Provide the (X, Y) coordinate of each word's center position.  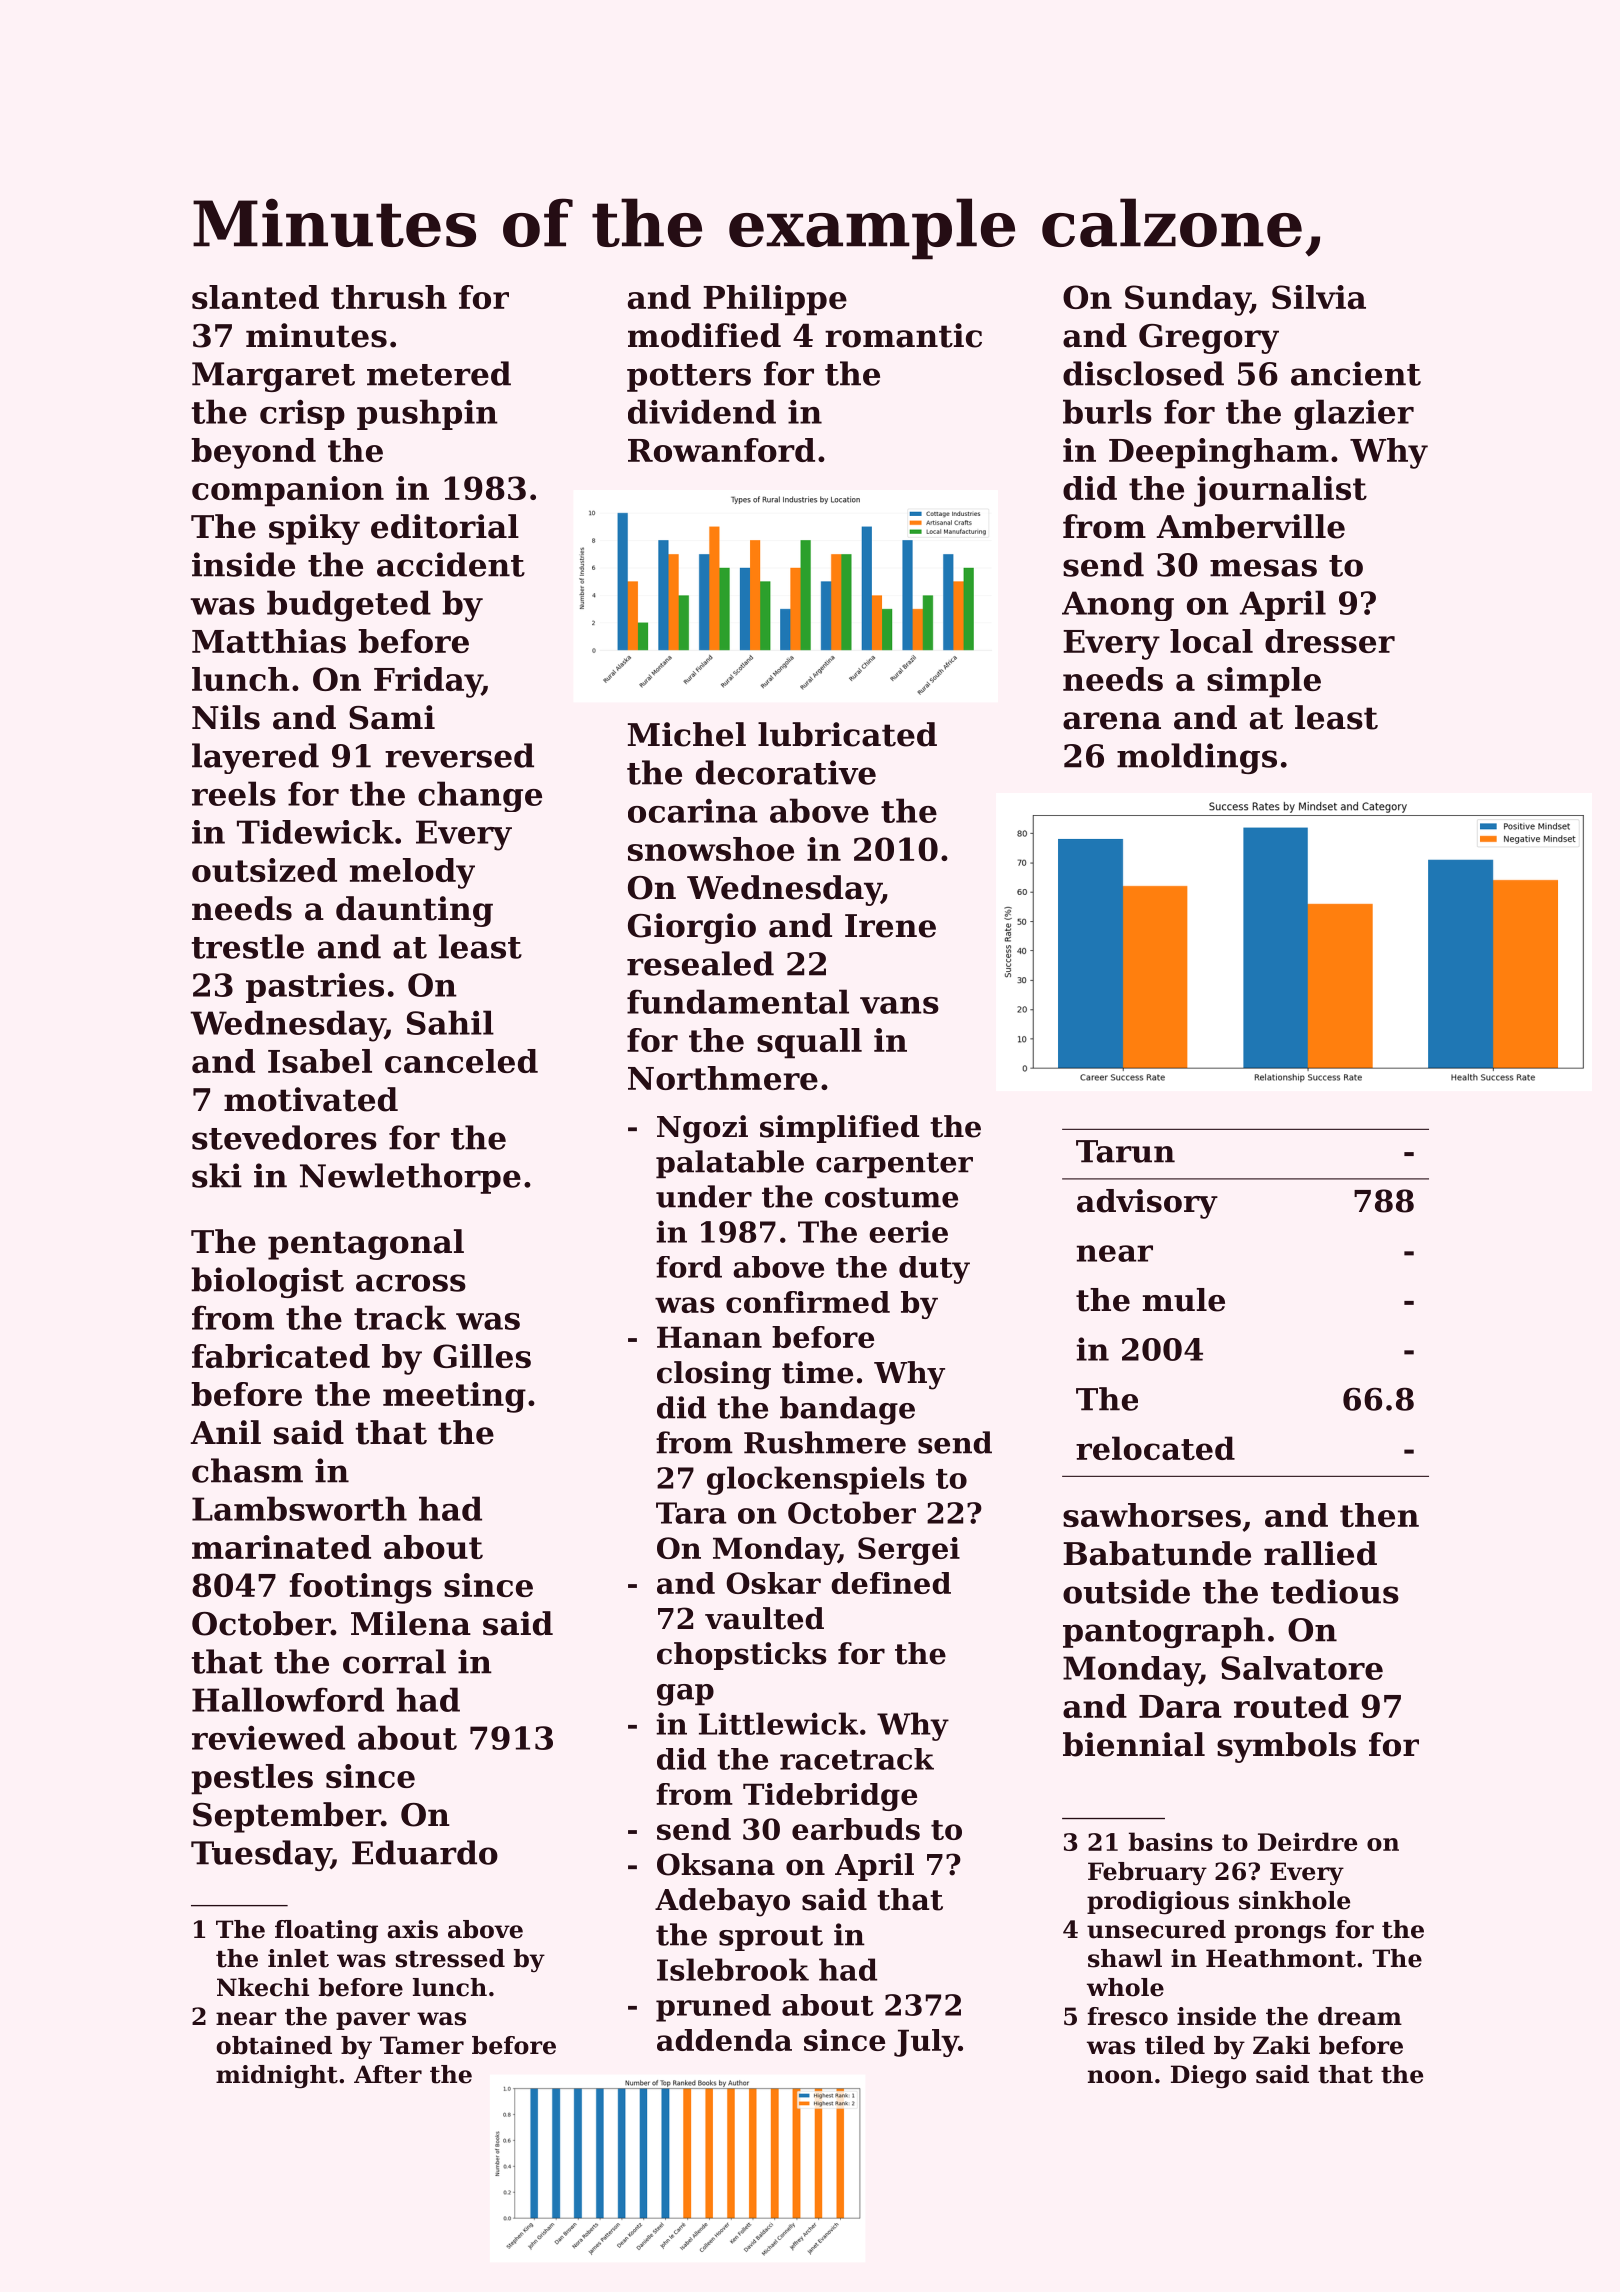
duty (934, 1270)
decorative (786, 772)
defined (891, 1583)
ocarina (693, 811)
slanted (255, 297)
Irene (890, 926)
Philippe (775, 300)
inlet (298, 1958)
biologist (267, 1282)
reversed (459, 755)
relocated (1155, 1448)
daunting (414, 911)
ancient (1356, 373)
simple (1264, 682)
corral (394, 1661)
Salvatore (1302, 1668)
